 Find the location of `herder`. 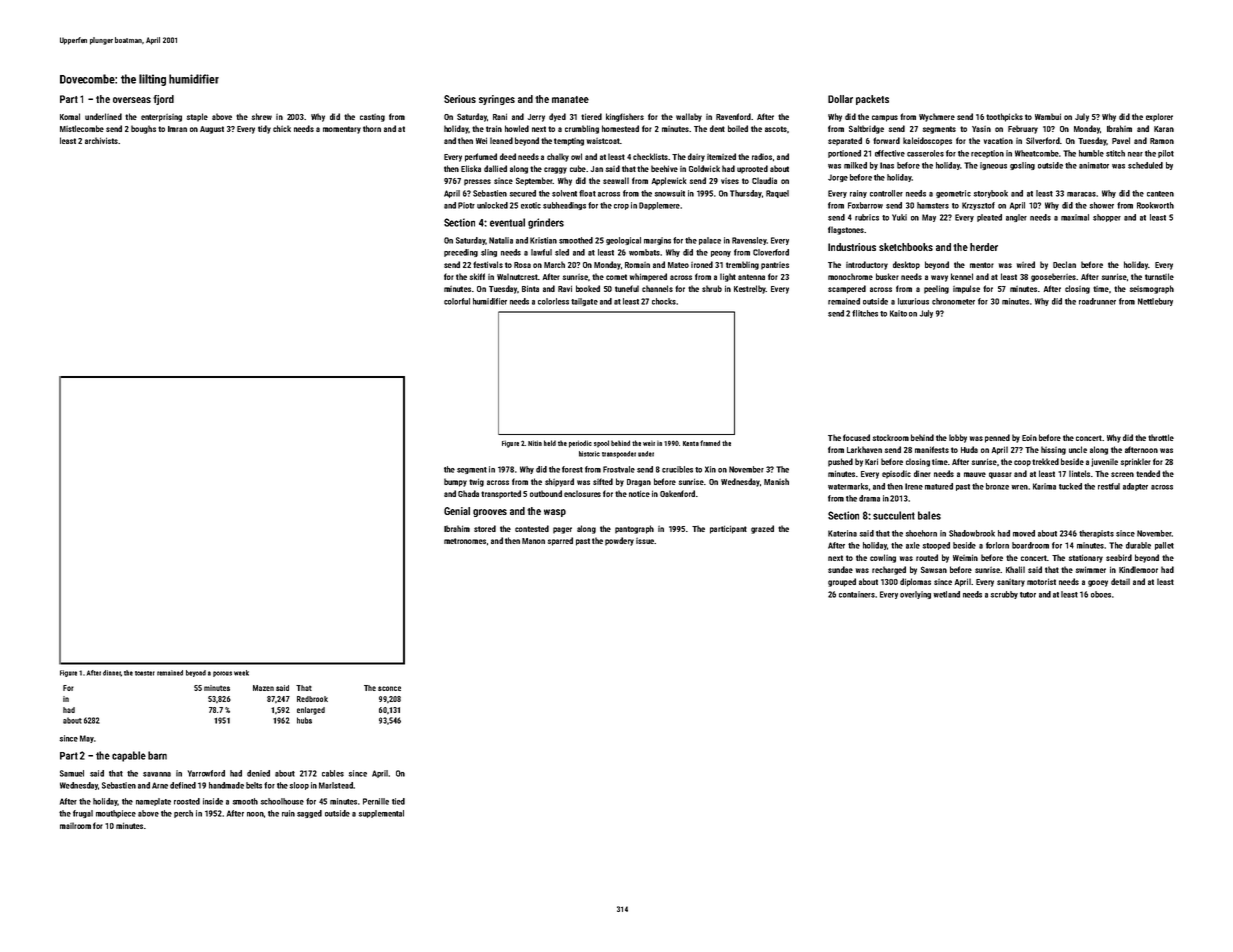

herder is located at coordinates (984, 247).
